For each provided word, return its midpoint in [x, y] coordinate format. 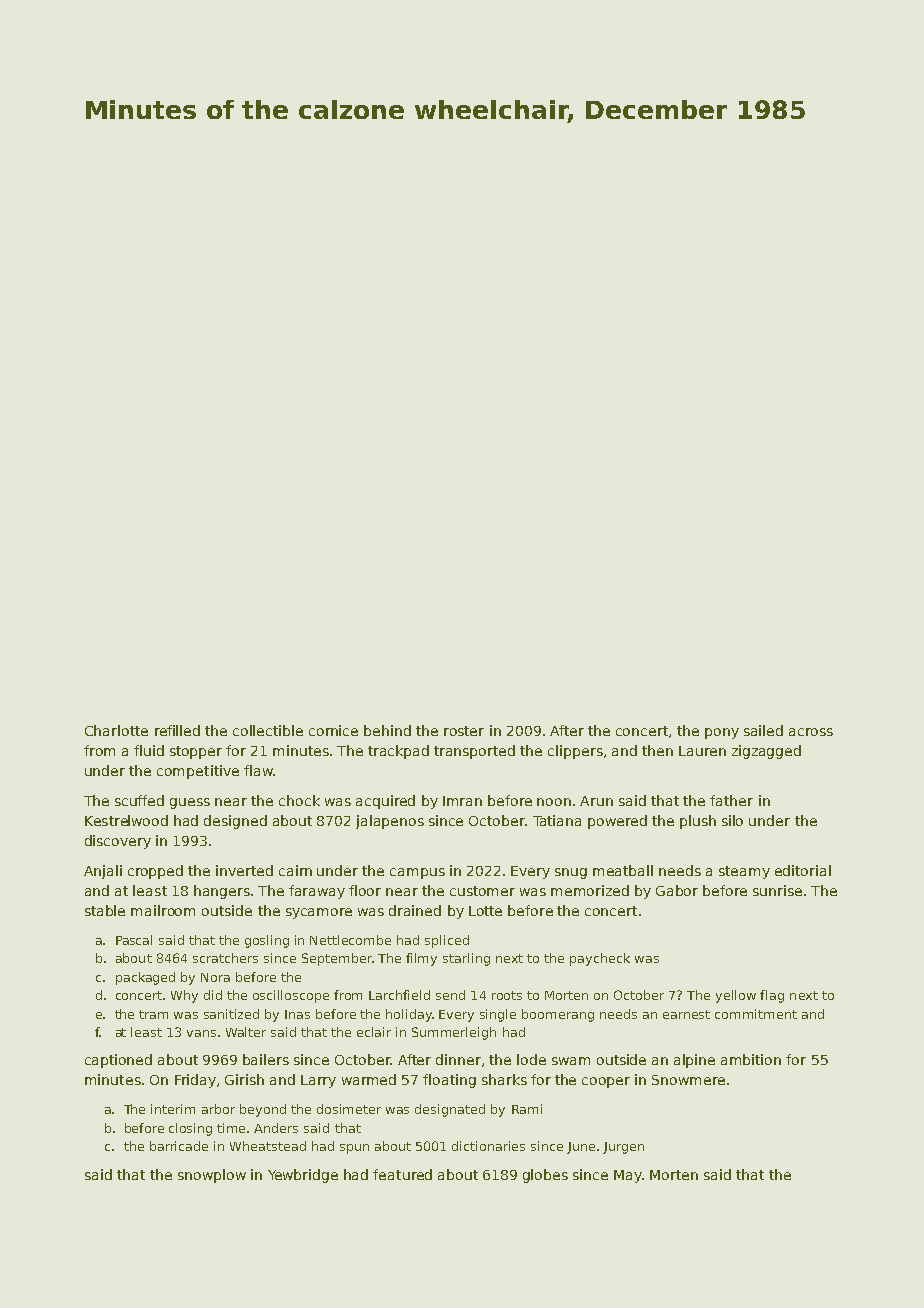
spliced [447, 941]
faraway [317, 892]
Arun [596, 801]
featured [402, 1174]
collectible [268, 730]
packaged [145, 978]
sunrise [777, 890]
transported [474, 752]
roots [507, 995]
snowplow [212, 1176]
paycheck [600, 959]
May [628, 1176]
